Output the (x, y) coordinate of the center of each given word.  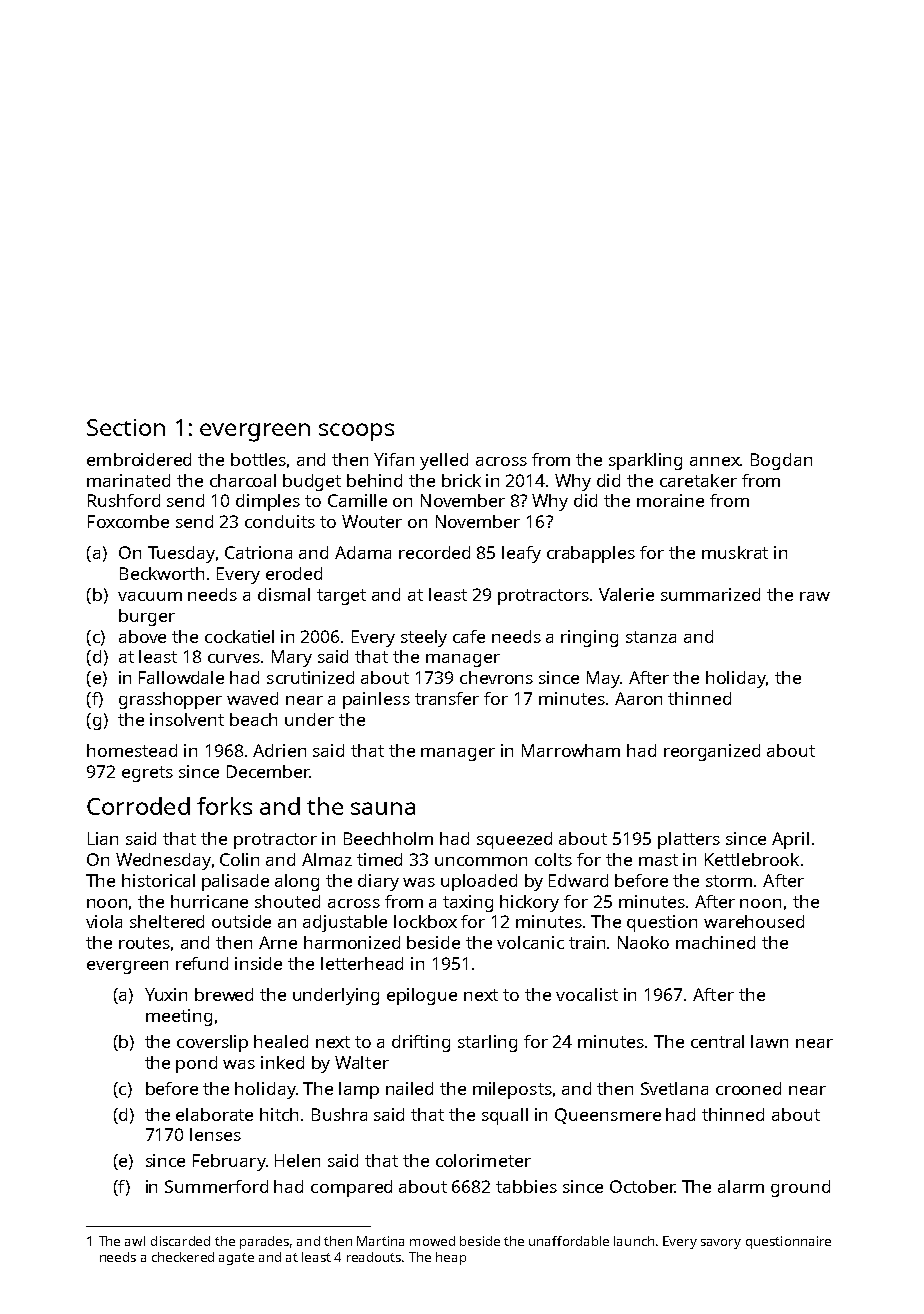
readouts (374, 1257)
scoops (356, 432)
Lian (103, 838)
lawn (769, 1041)
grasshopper (170, 700)
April (790, 840)
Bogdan (781, 461)
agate (236, 1259)
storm (729, 881)
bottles (258, 459)
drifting (421, 1043)
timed (379, 859)
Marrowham (571, 750)
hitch (279, 1114)
